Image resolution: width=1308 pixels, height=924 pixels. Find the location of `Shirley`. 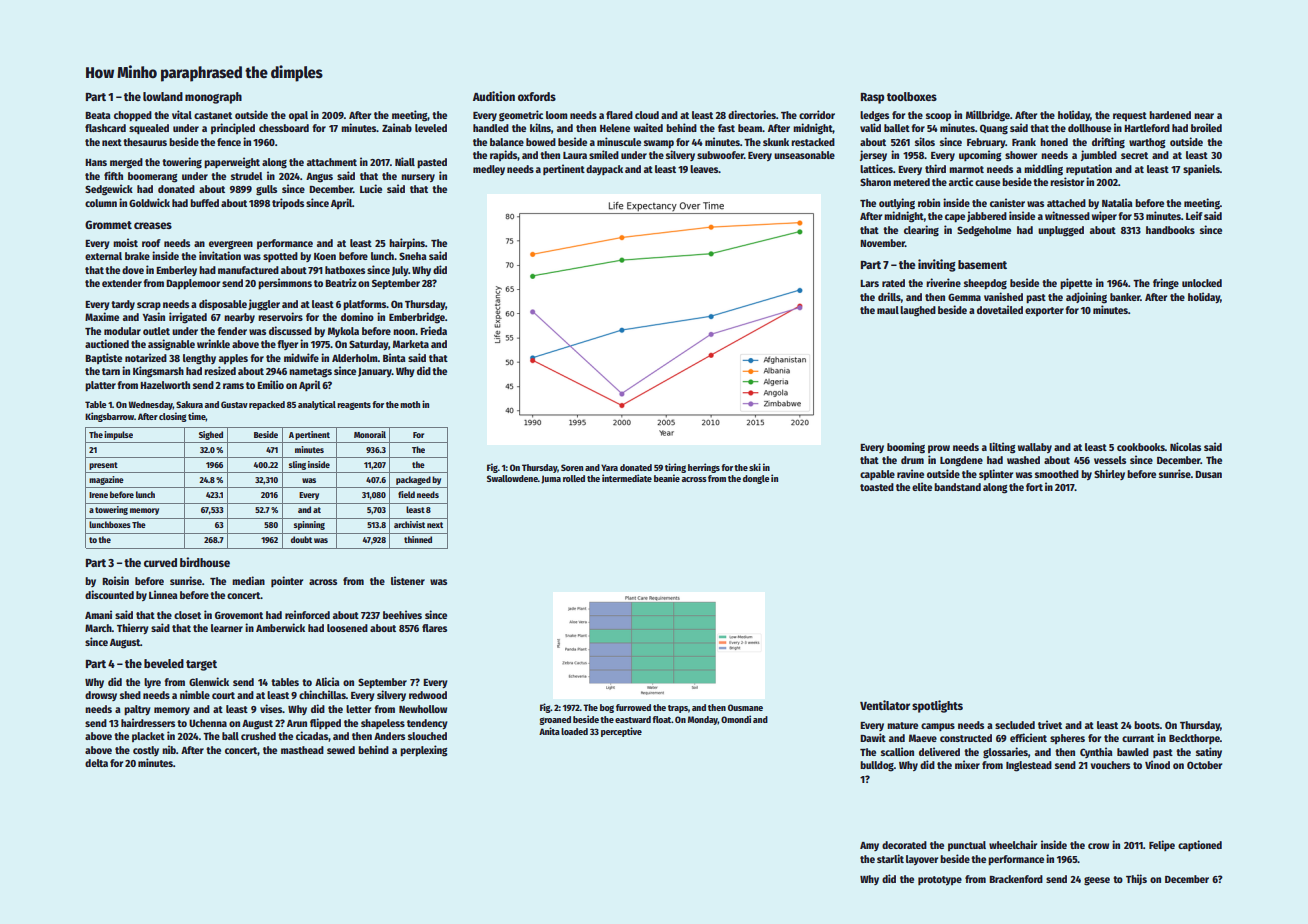

Shirley is located at coordinates (1109, 474).
